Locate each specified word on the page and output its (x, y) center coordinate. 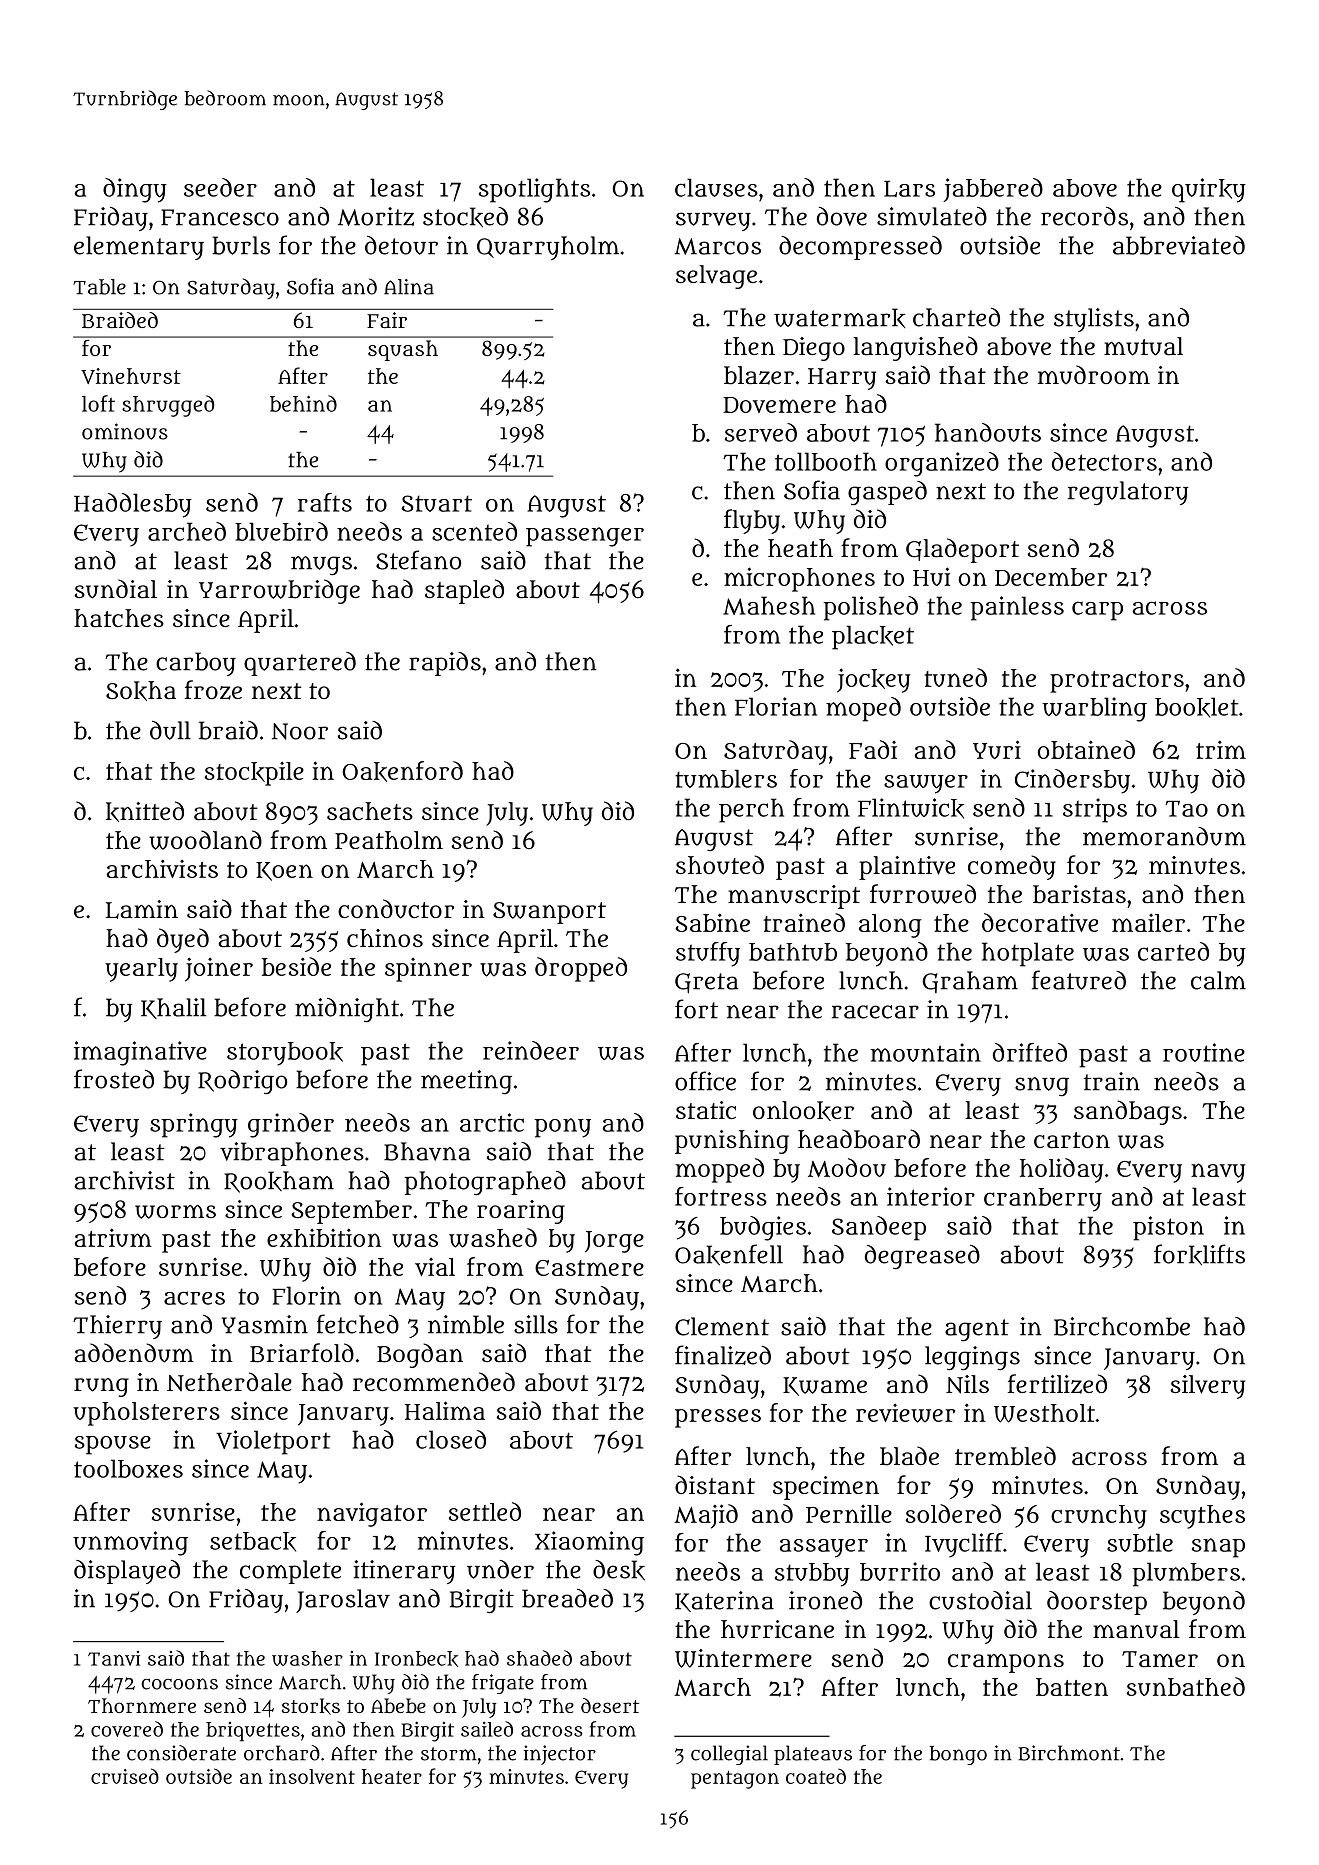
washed (493, 1238)
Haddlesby (133, 505)
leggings (972, 1358)
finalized (723, 1355)
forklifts (1199, 1255)
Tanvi (114, 1658)
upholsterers (146, 1414)
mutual (1143, 346)
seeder (220, 187)
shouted (720, 865)
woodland (205, 840)
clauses (716, 187)
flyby (752, 521)
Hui (931, 576)
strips (1095, 810)
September (351, 1212)
